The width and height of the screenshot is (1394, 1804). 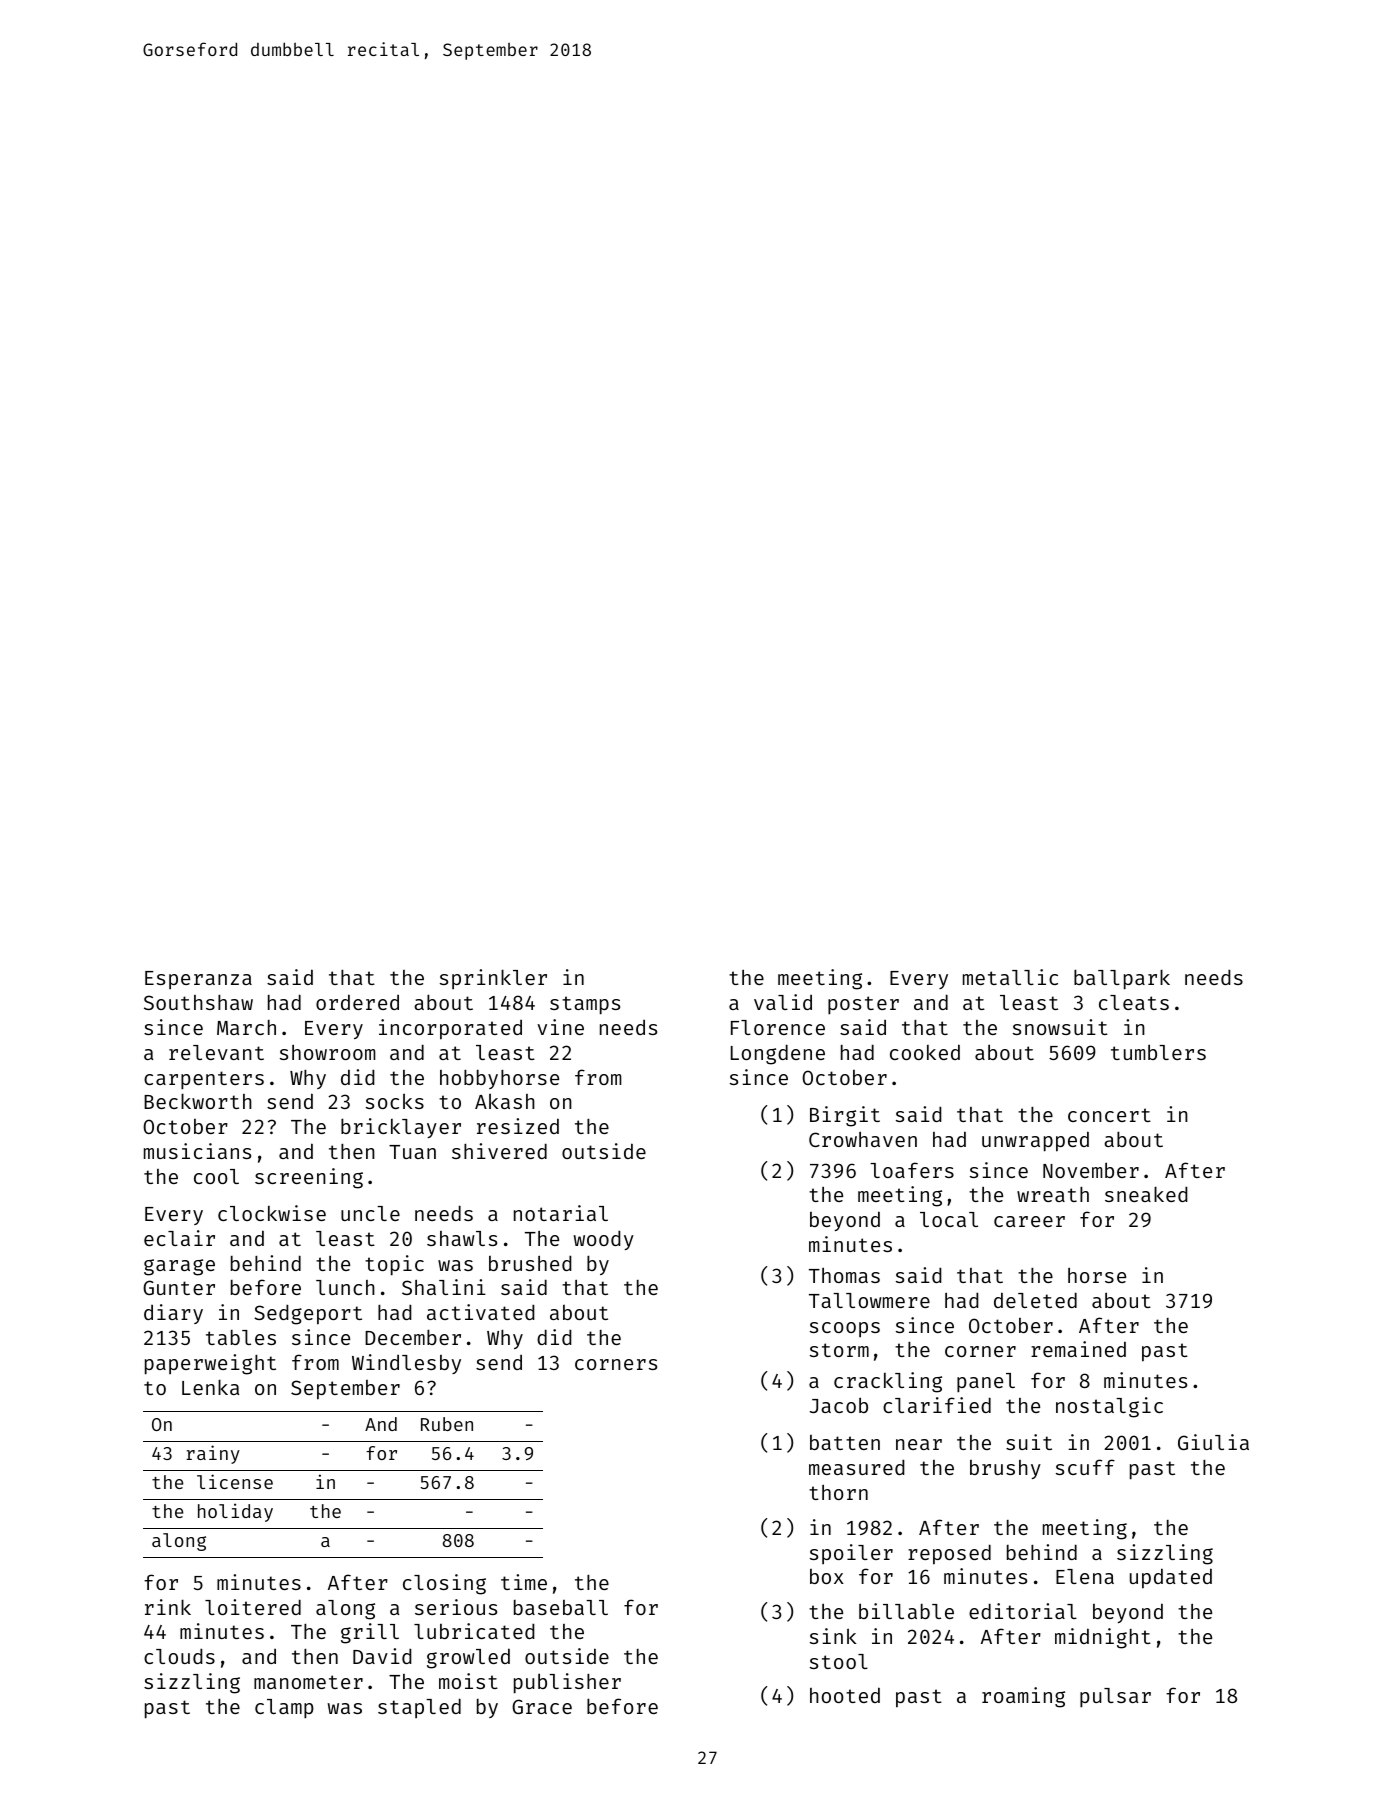 What do you see at coordinates (1213, 1442) in the screenshot?
I see `Giulia` at bounding box center [1213, 1442].
